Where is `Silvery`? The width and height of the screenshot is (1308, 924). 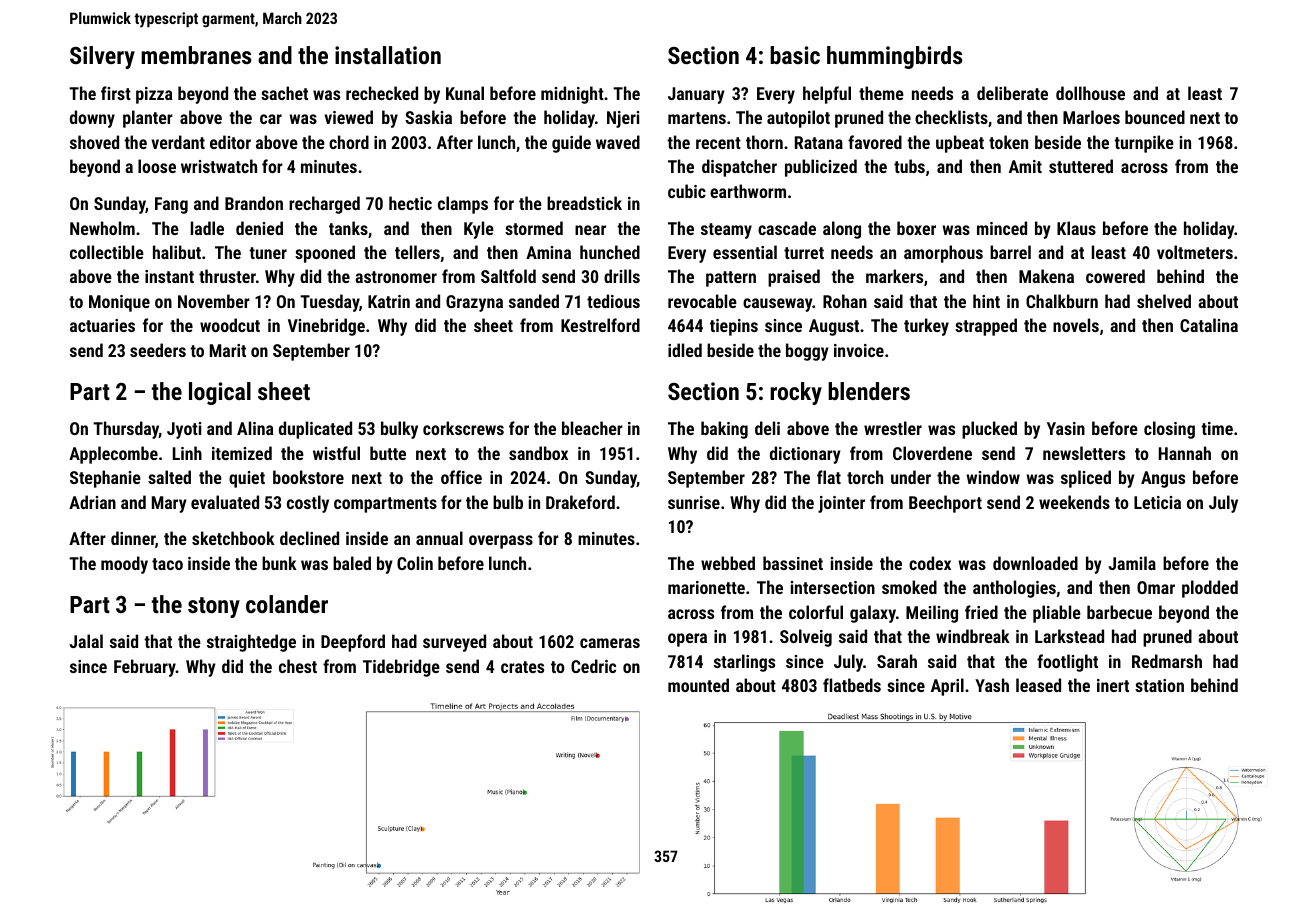
Silvery is located at coordinates (102, 57).
